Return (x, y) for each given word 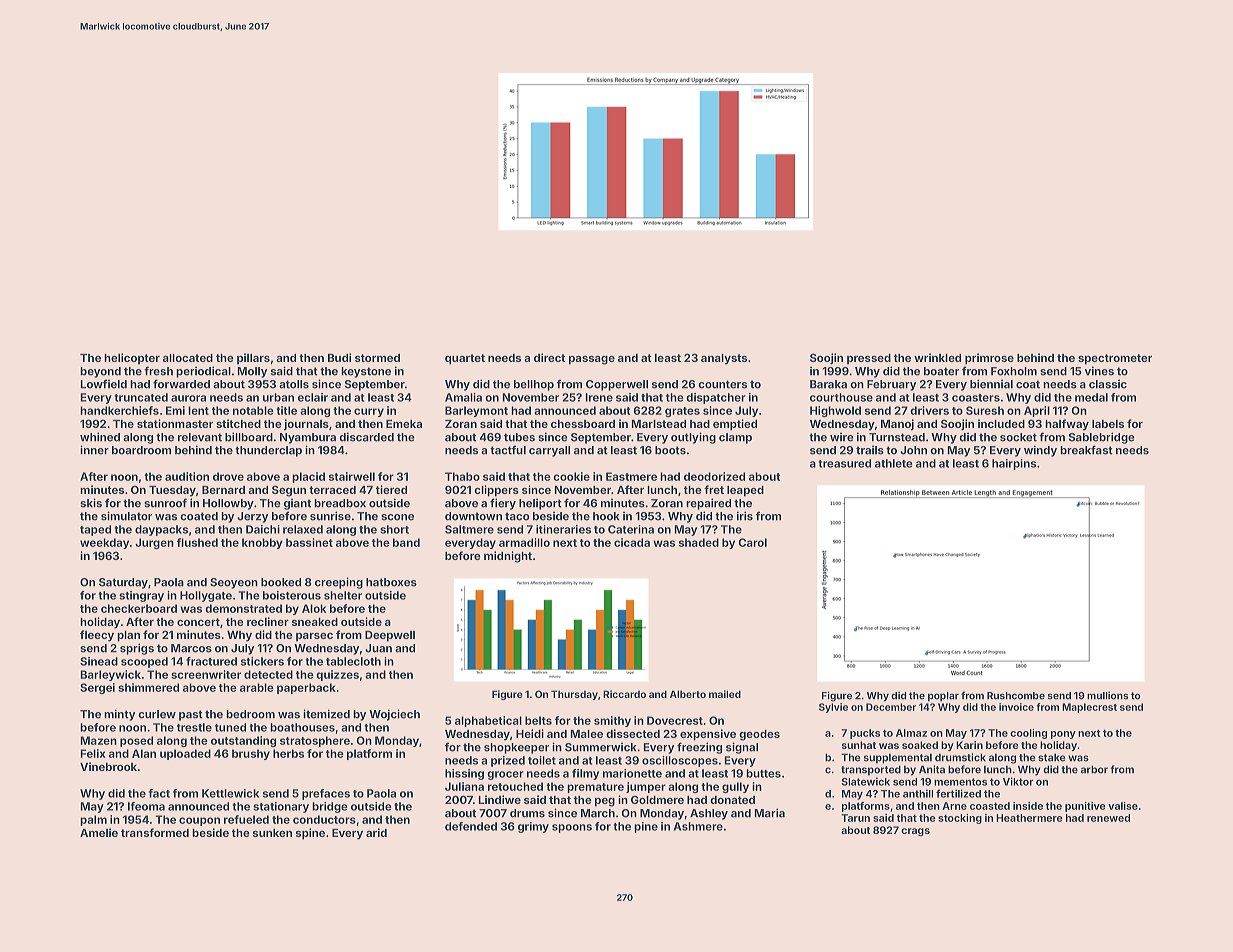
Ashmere (698, 826)
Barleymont (476, 411)
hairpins (1014, 464)
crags (915, 832)
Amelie (99, 832)
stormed (377, 358)
